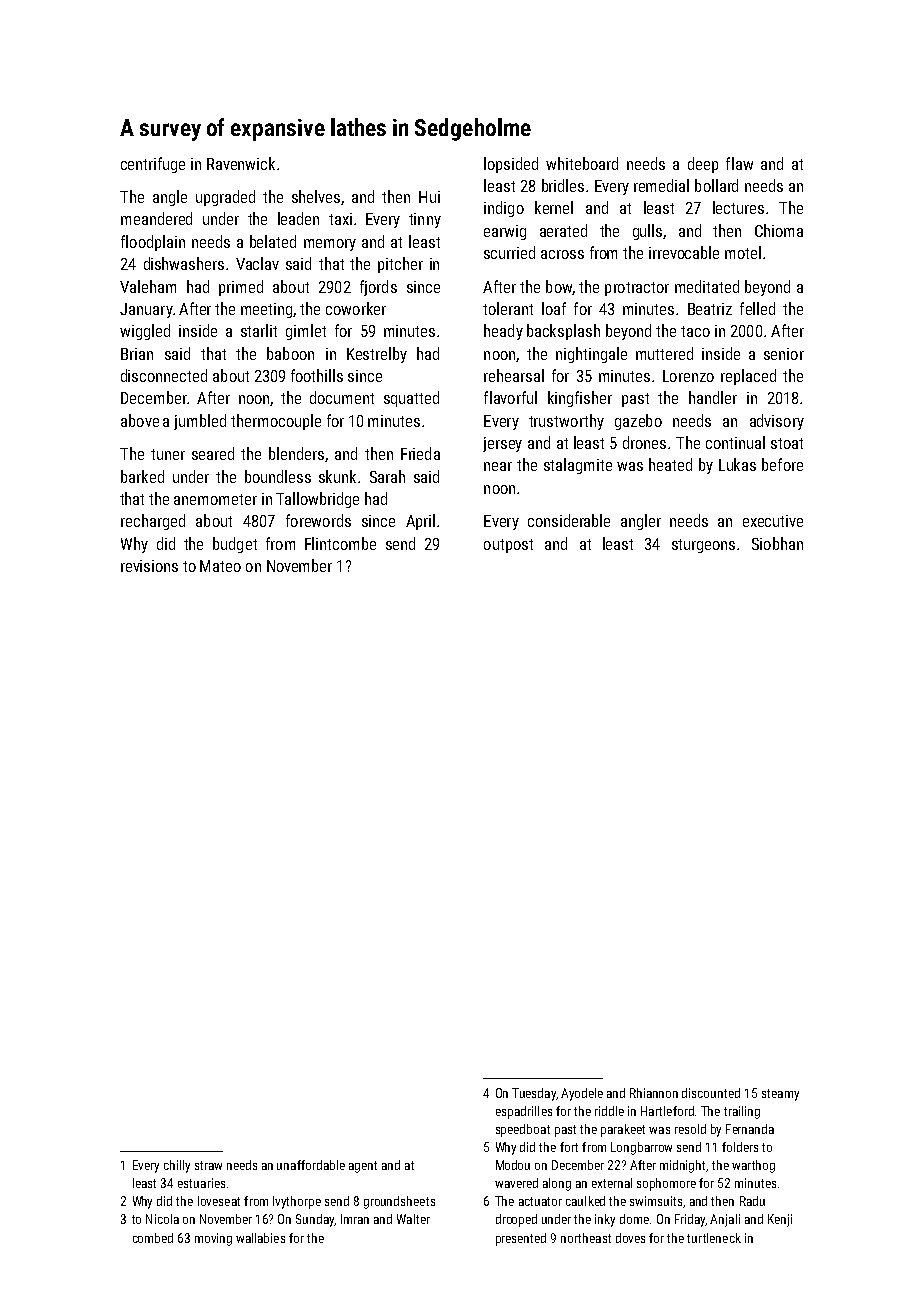 Image resolution: width=924 pixels, height=1314 pixels. I want to click on steamy, so click(780, 1095).
